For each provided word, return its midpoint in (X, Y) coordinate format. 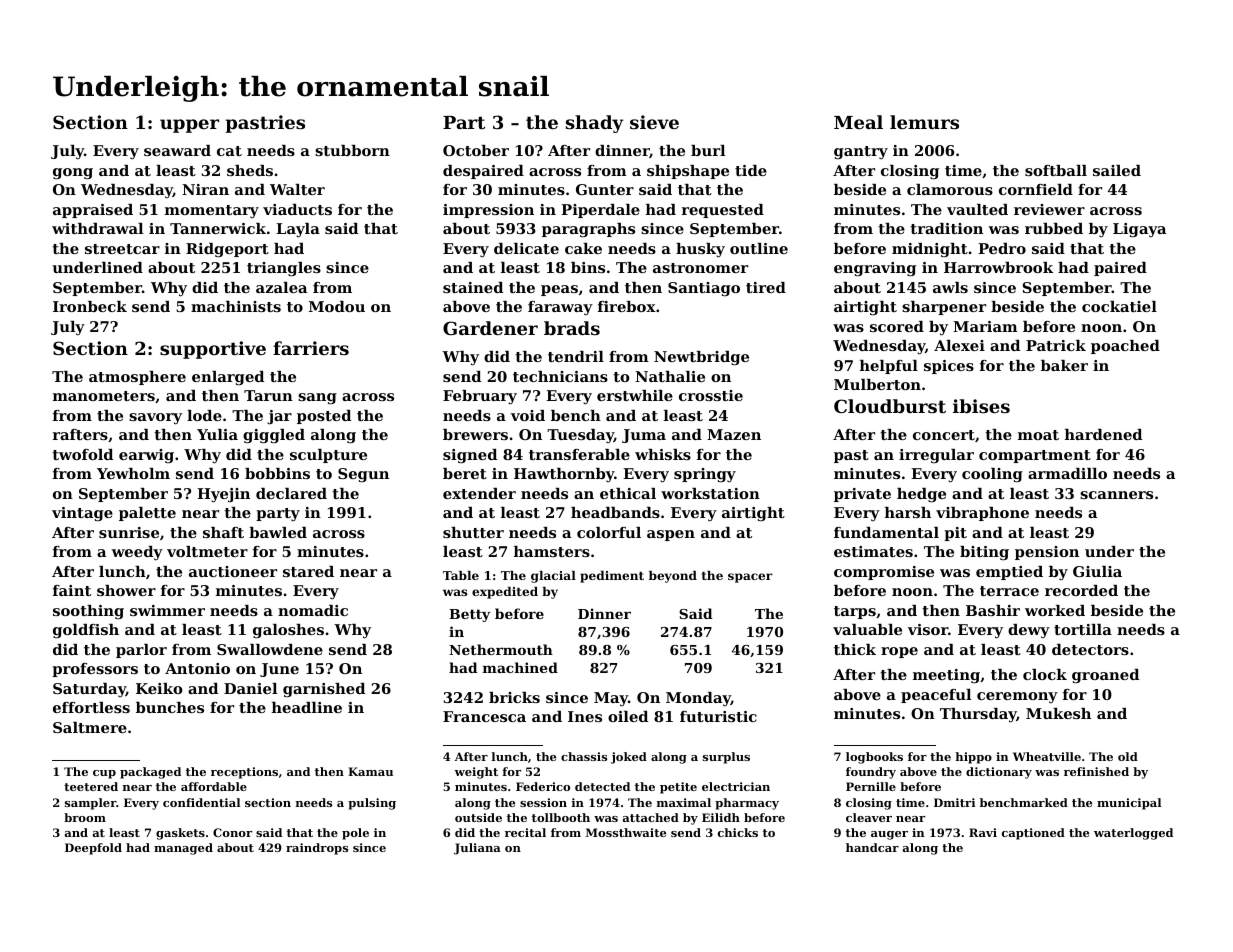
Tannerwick (218, 228)
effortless (91, 707)
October (476, 150)
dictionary (999, 773)
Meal (858, 122)
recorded (1081, 590)
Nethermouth (501, 649)
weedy (137, 553)
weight (476, 773)
